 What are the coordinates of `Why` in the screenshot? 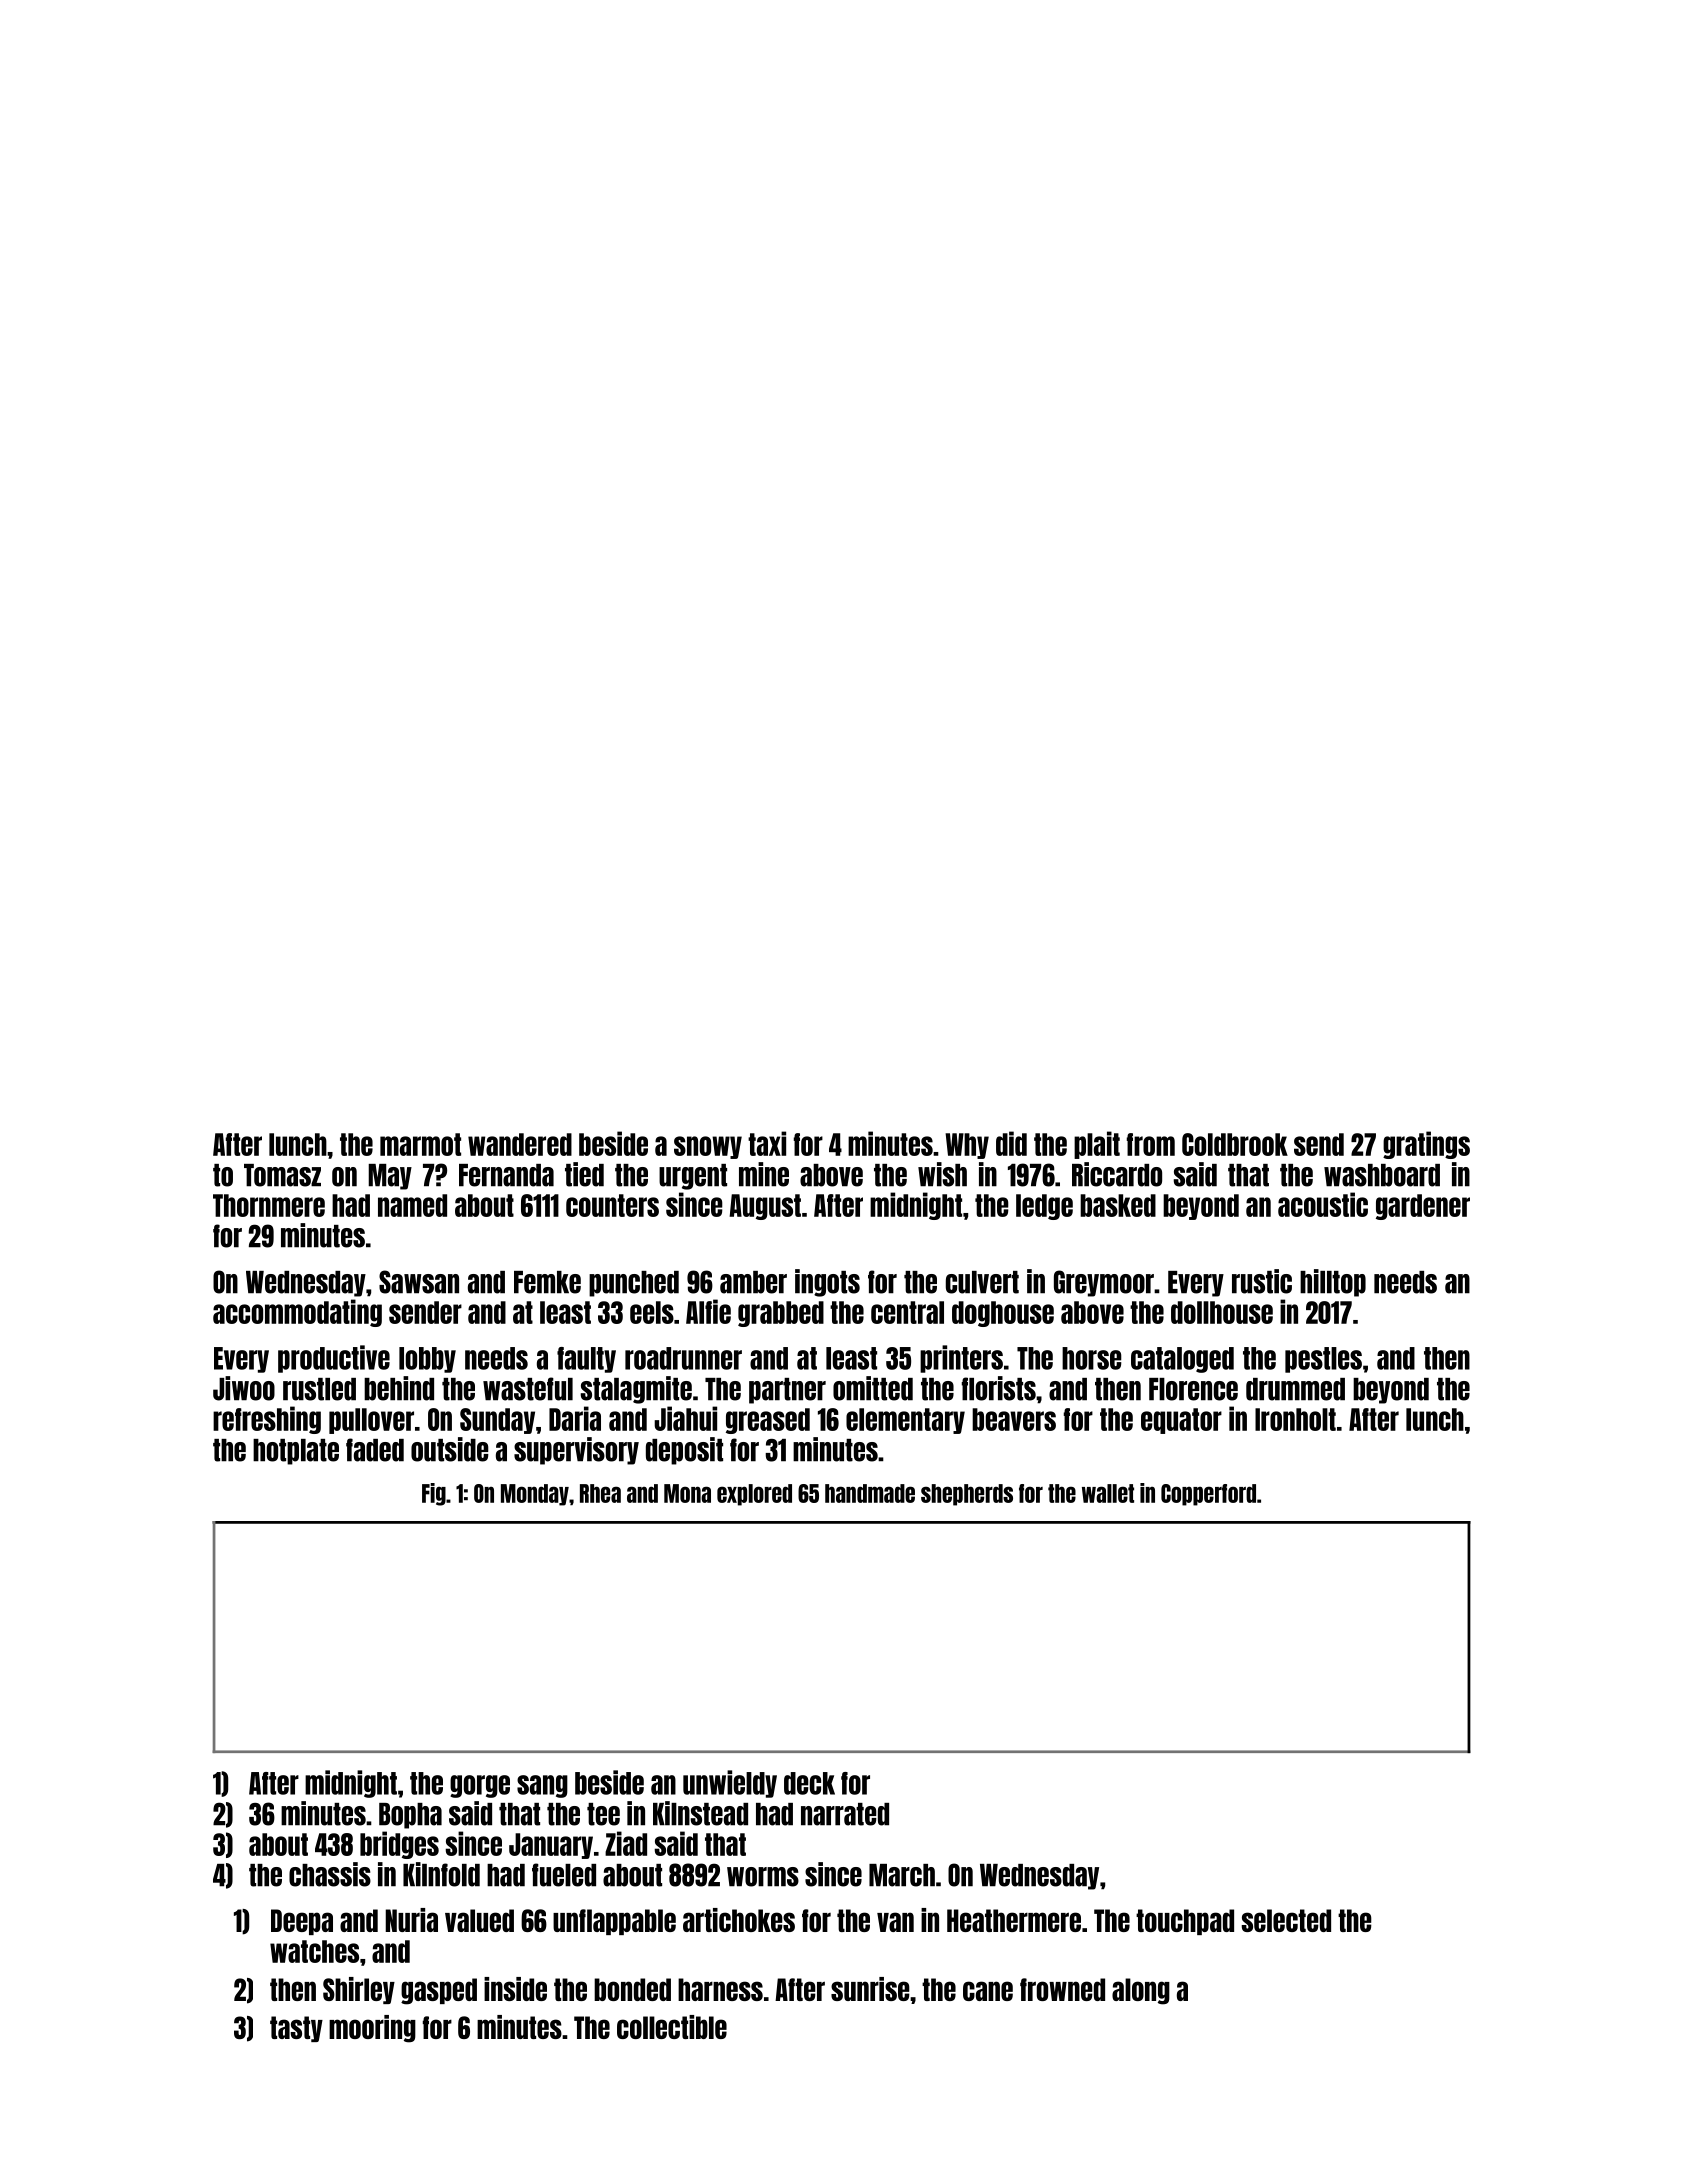 It's located at (967, 1146).
